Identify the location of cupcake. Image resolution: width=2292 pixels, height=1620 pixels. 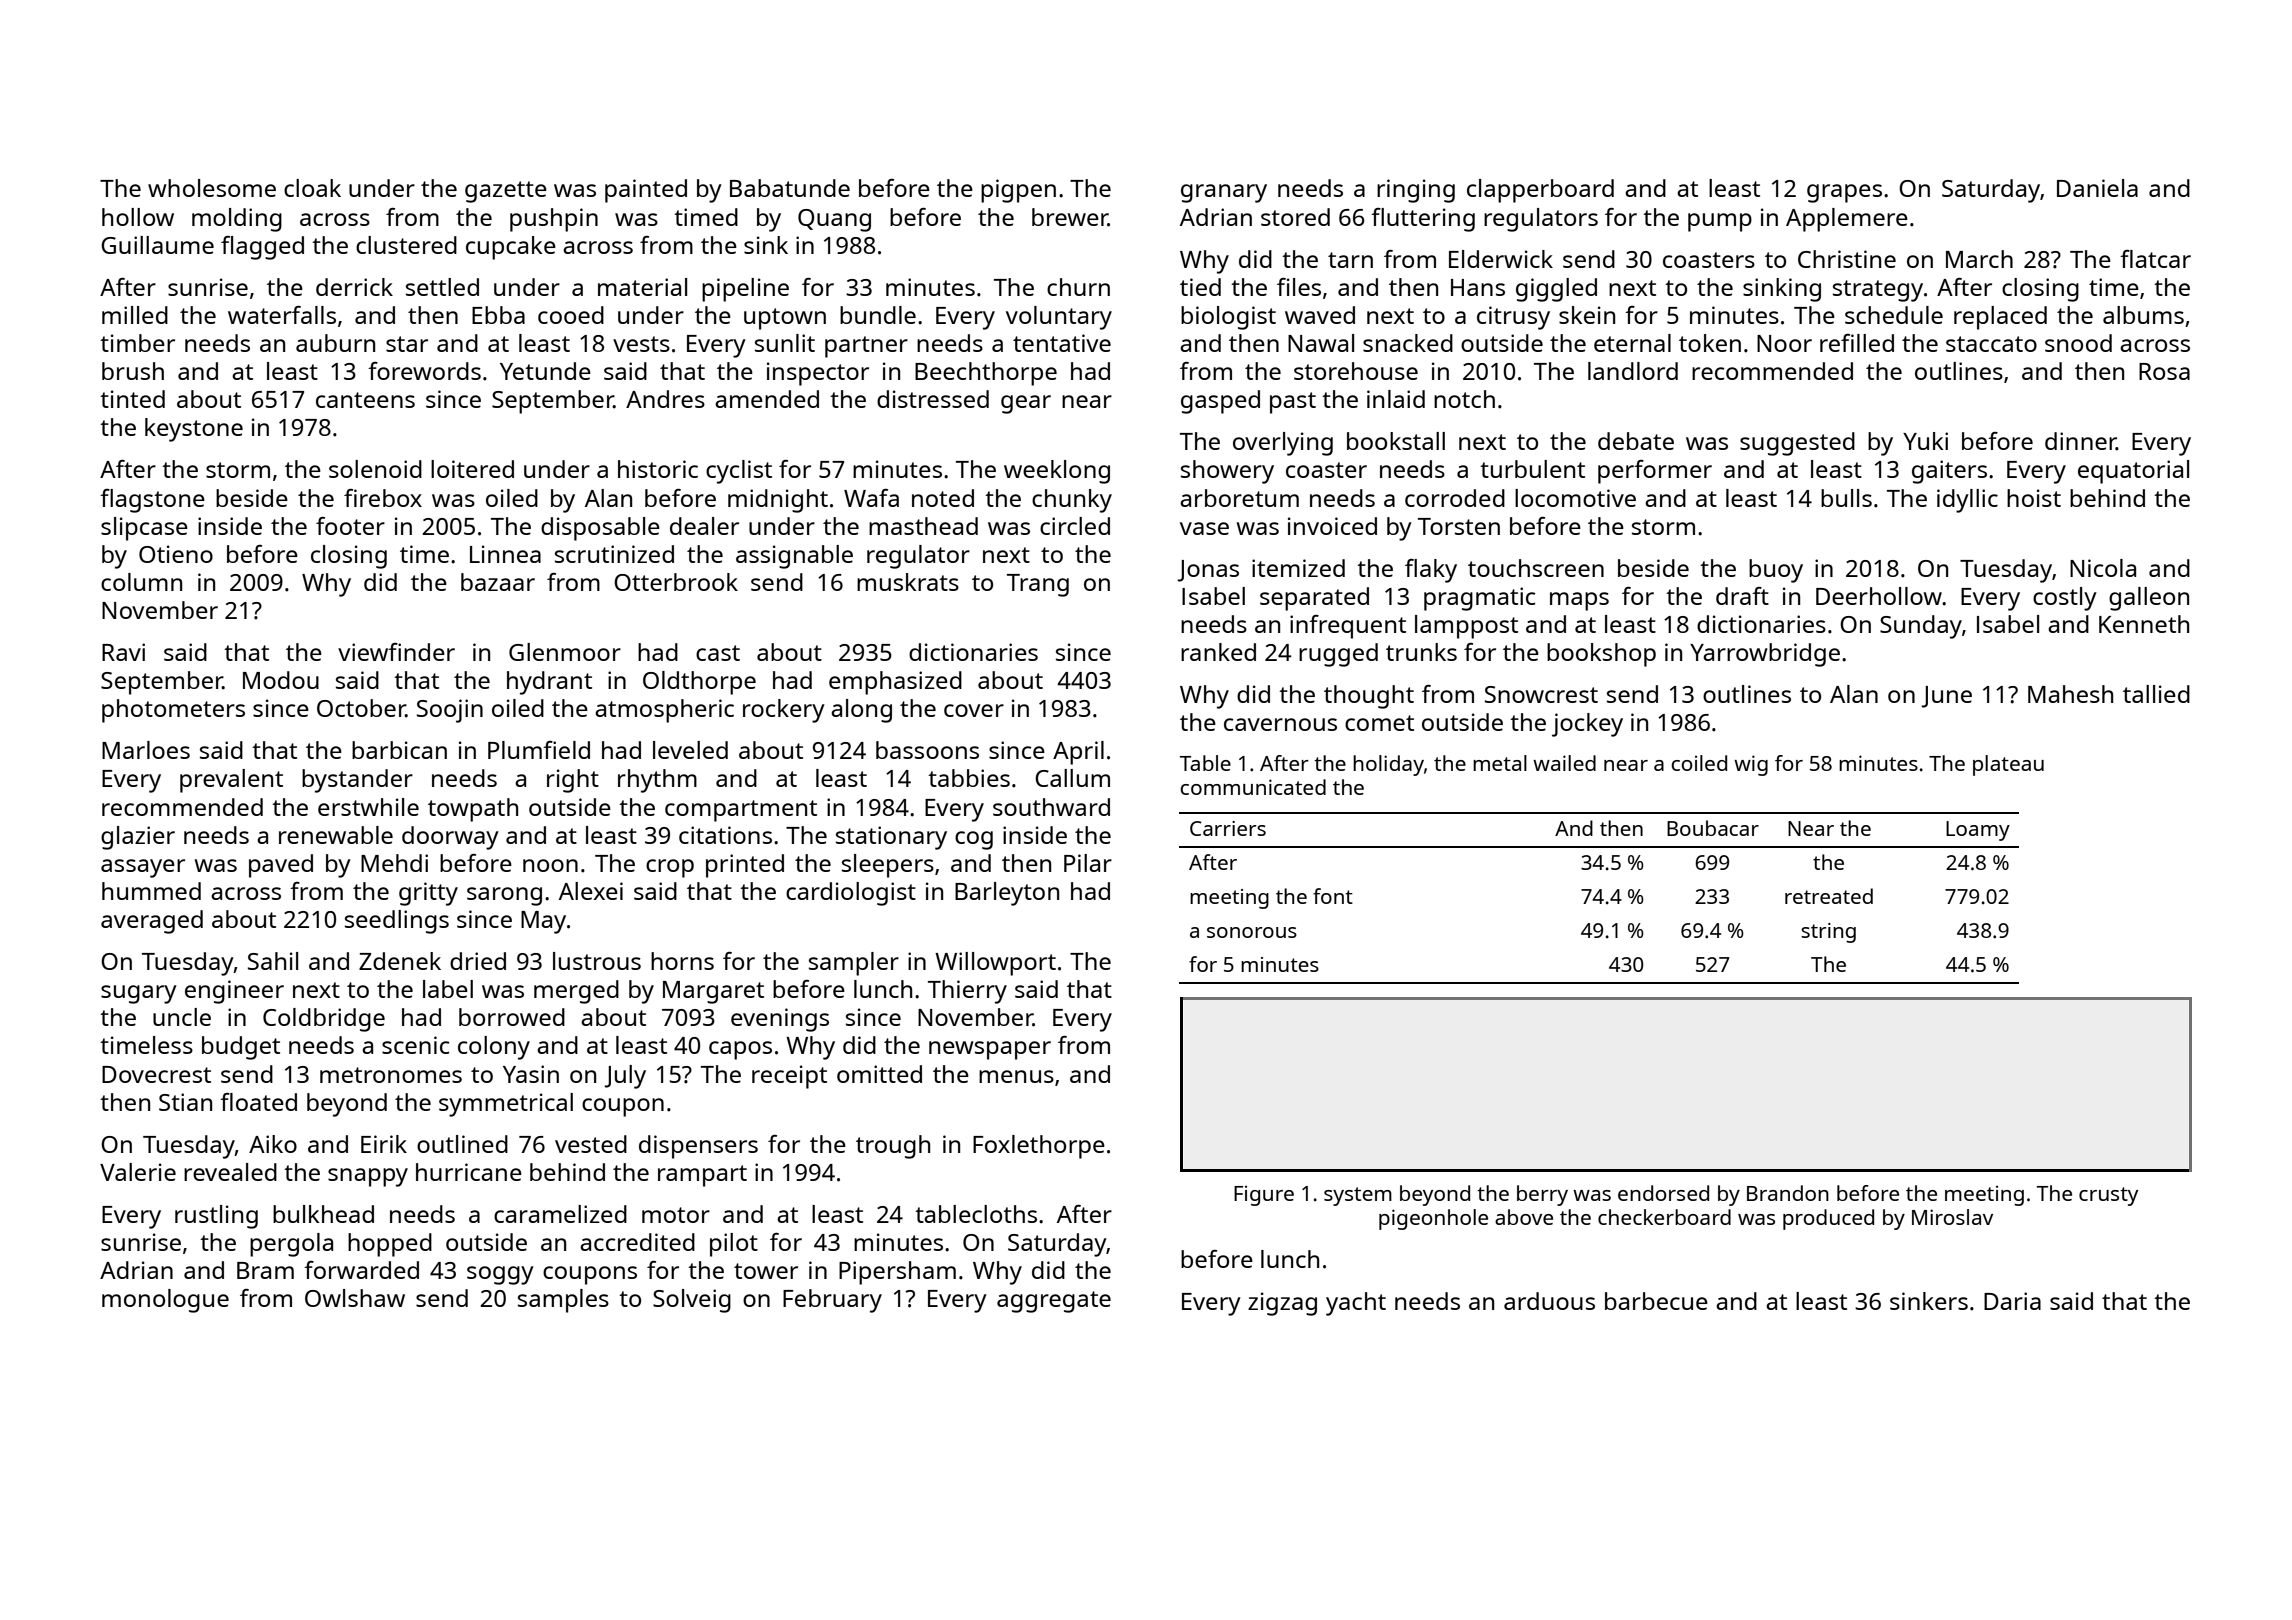
(511, 248).
